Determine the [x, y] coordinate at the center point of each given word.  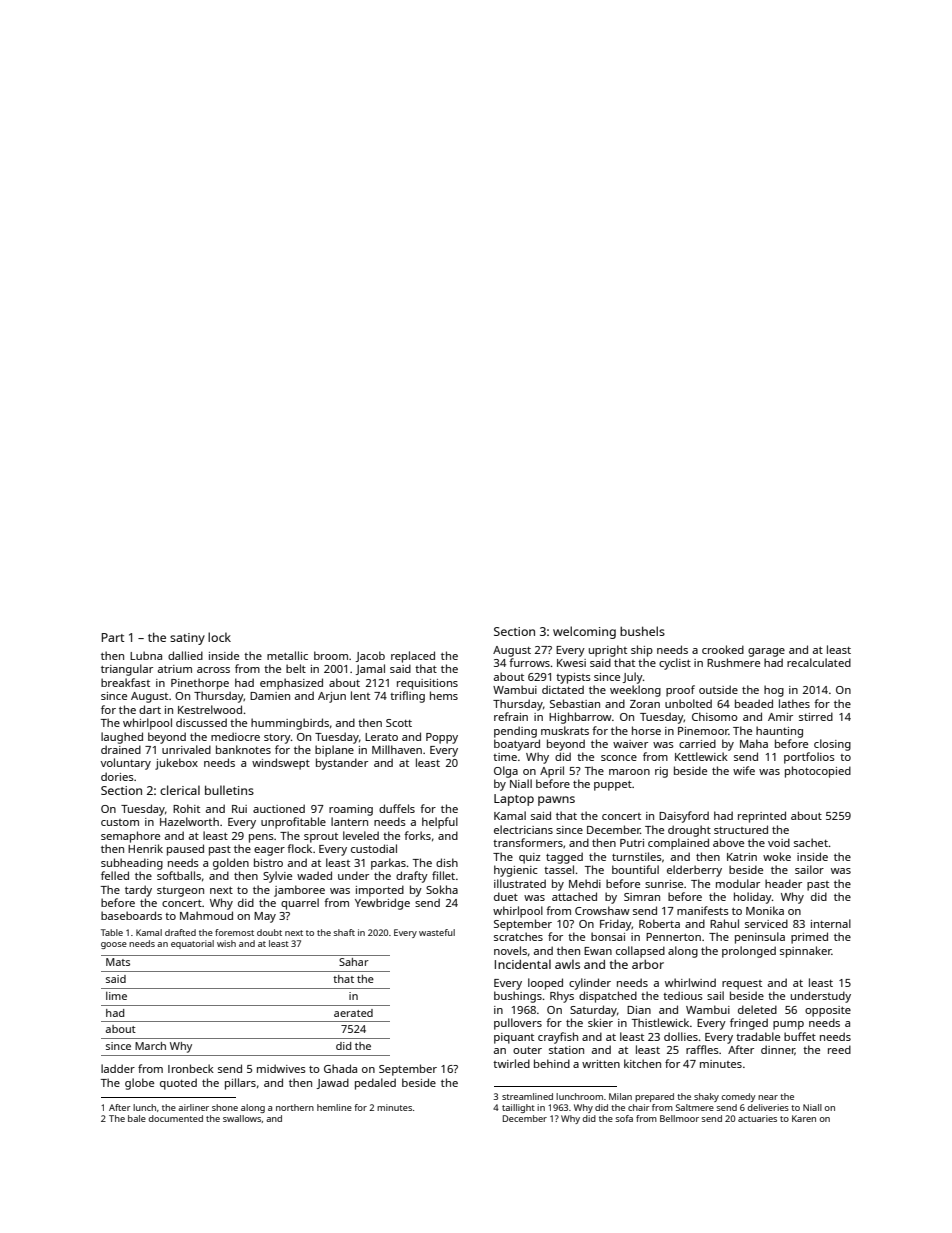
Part [113, 637]
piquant [514, 1038]
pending [515, 732]
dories [117, 776]
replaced [413, 657]
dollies [681, 1036]
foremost [234, 932]
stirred [816, 716]
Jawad [333, 1083]
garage [766, 652]
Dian [639, 1010]
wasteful [437, 932]
